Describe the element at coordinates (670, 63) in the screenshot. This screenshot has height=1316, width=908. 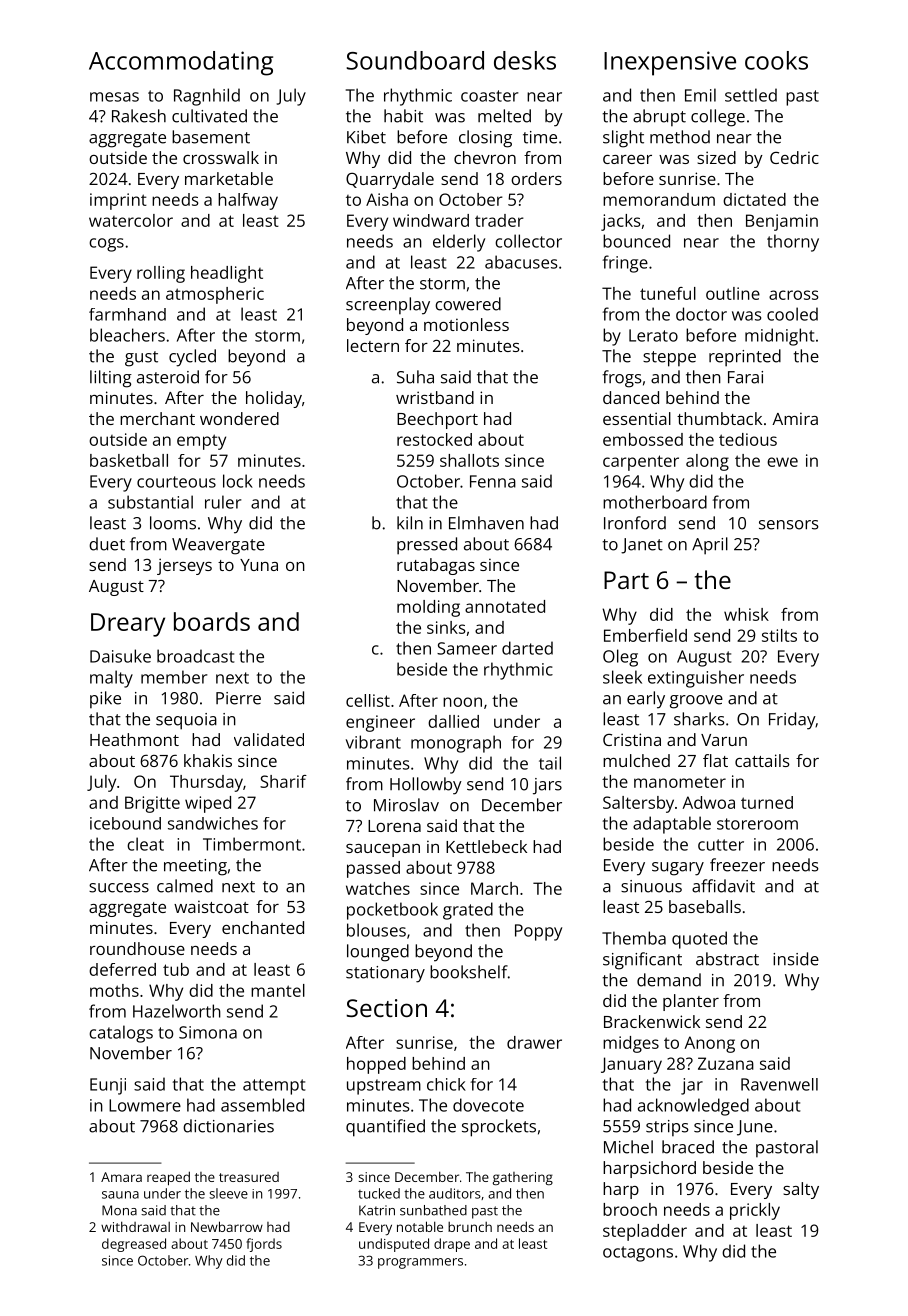
I see `Inexpensive` at that location.
